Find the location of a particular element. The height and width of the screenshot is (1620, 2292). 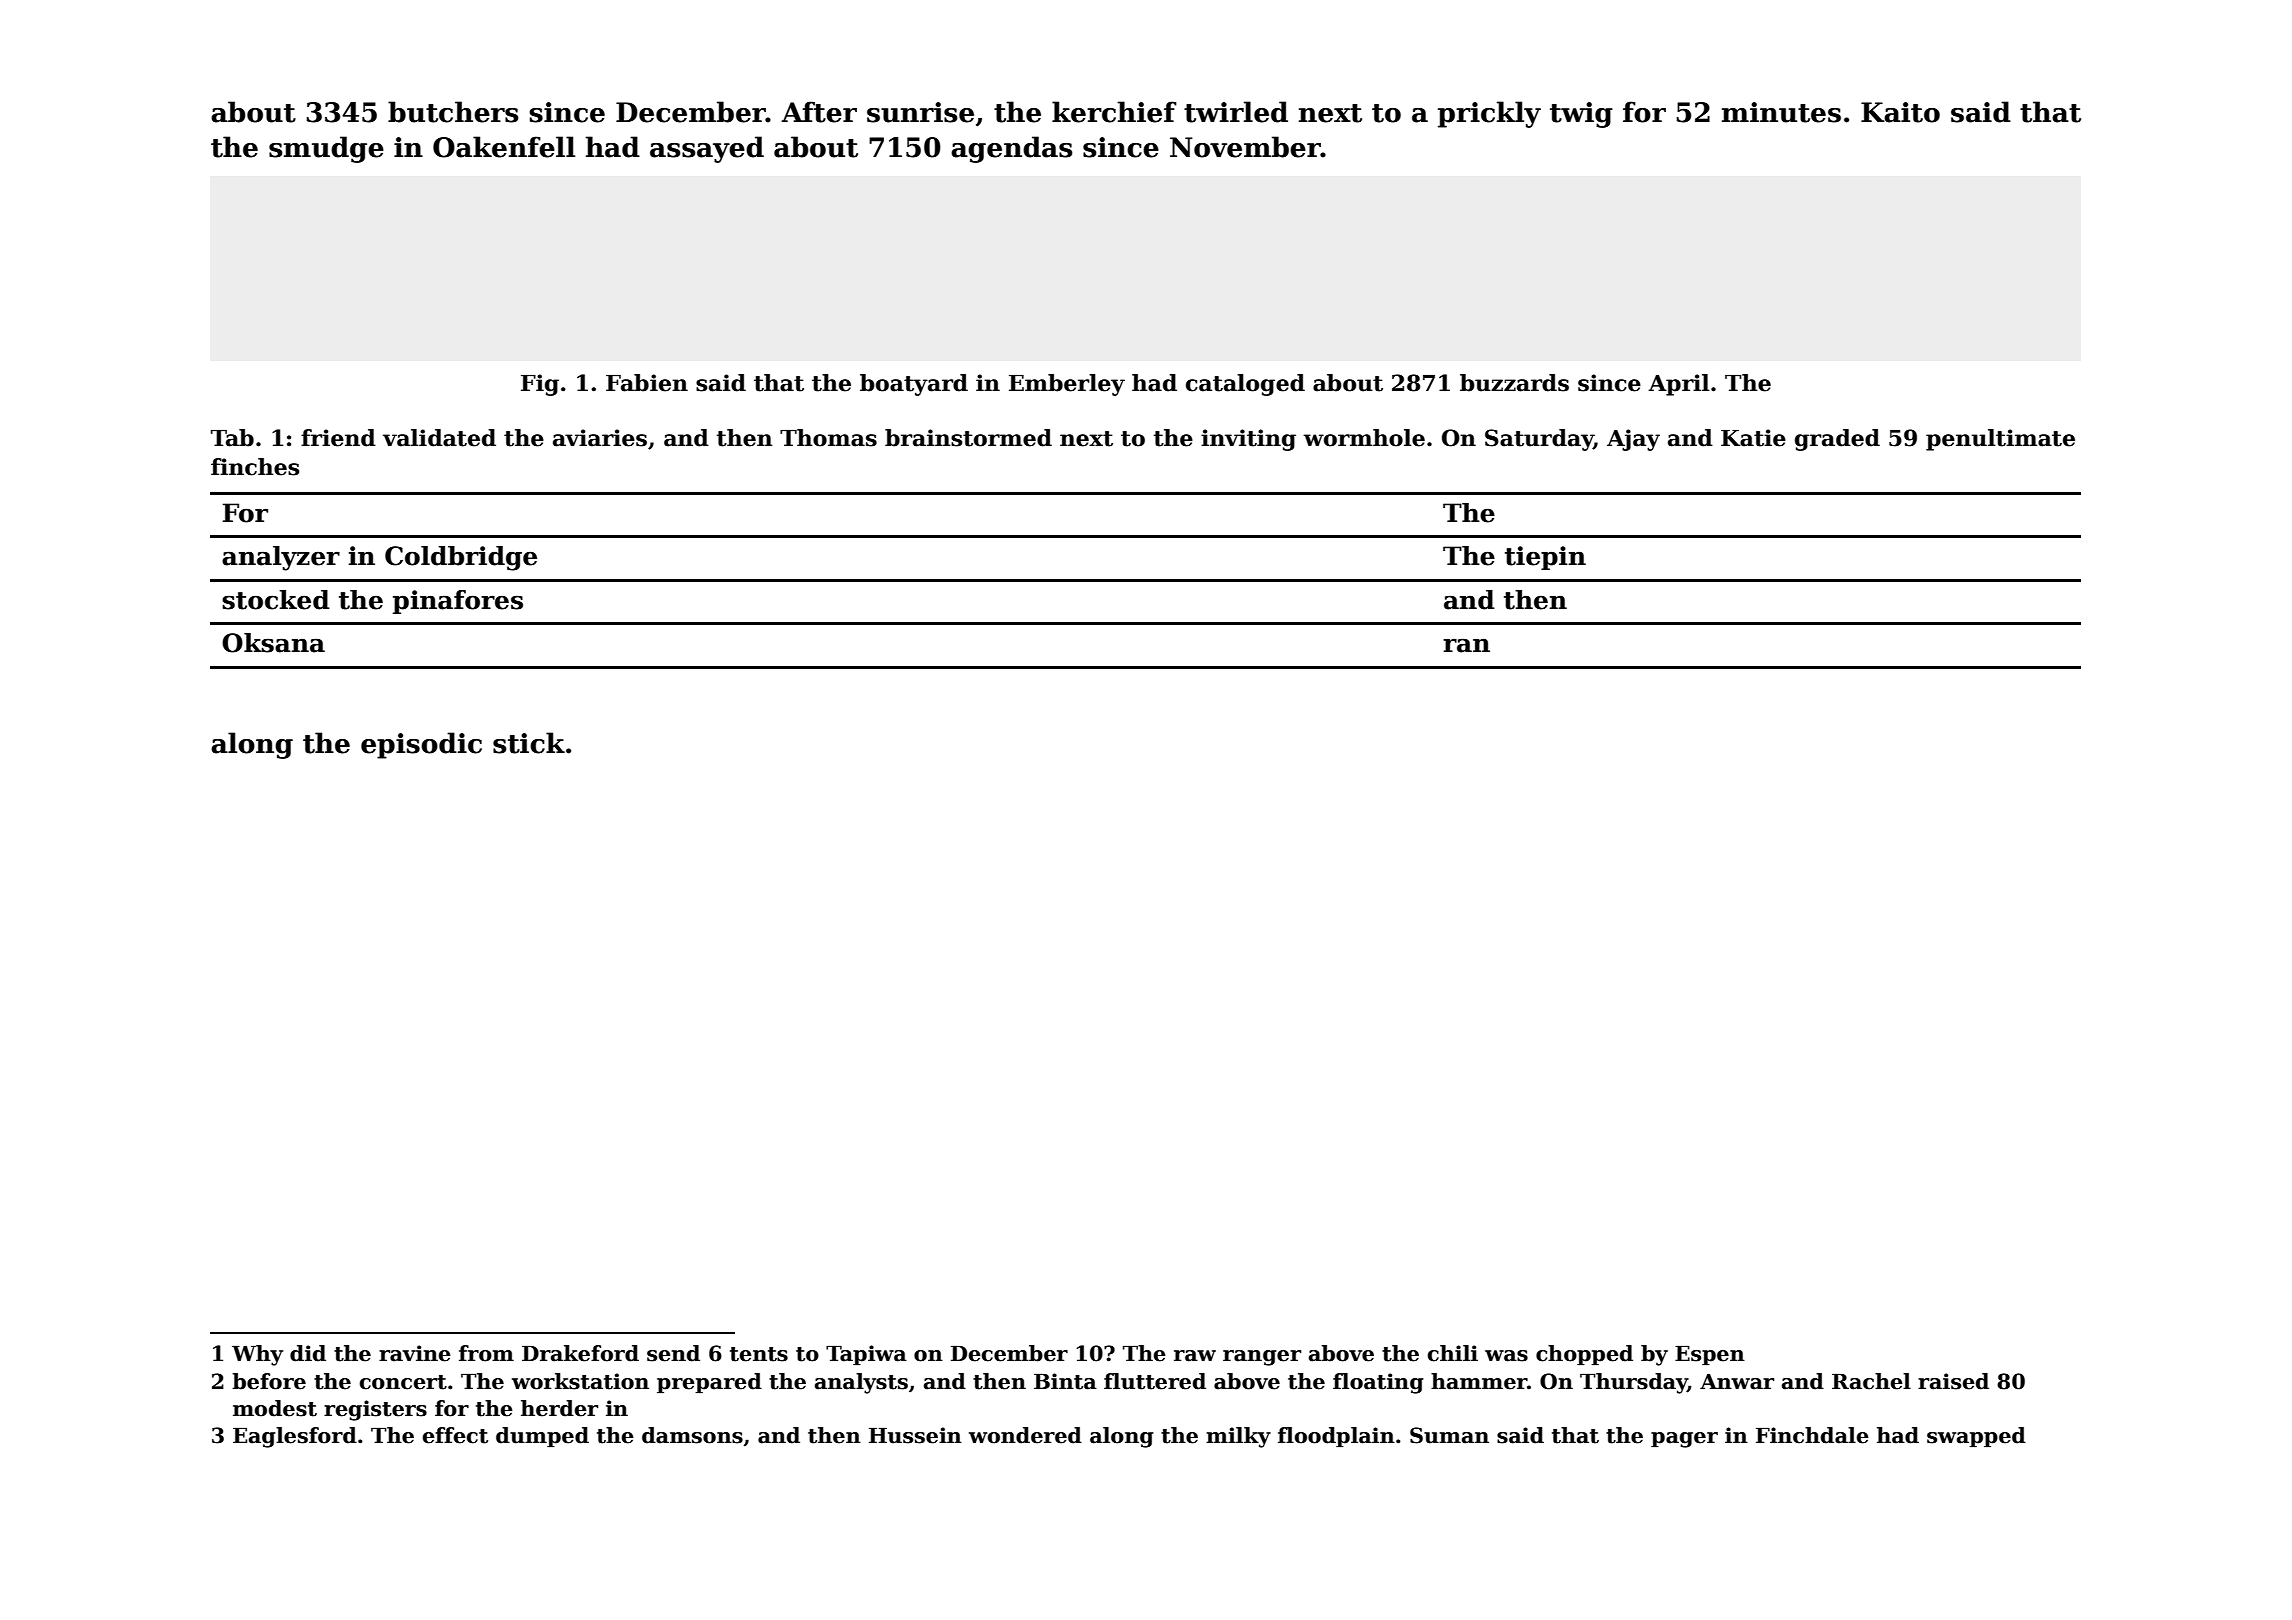

Oakenfell is located at coordinates (504, 147).
